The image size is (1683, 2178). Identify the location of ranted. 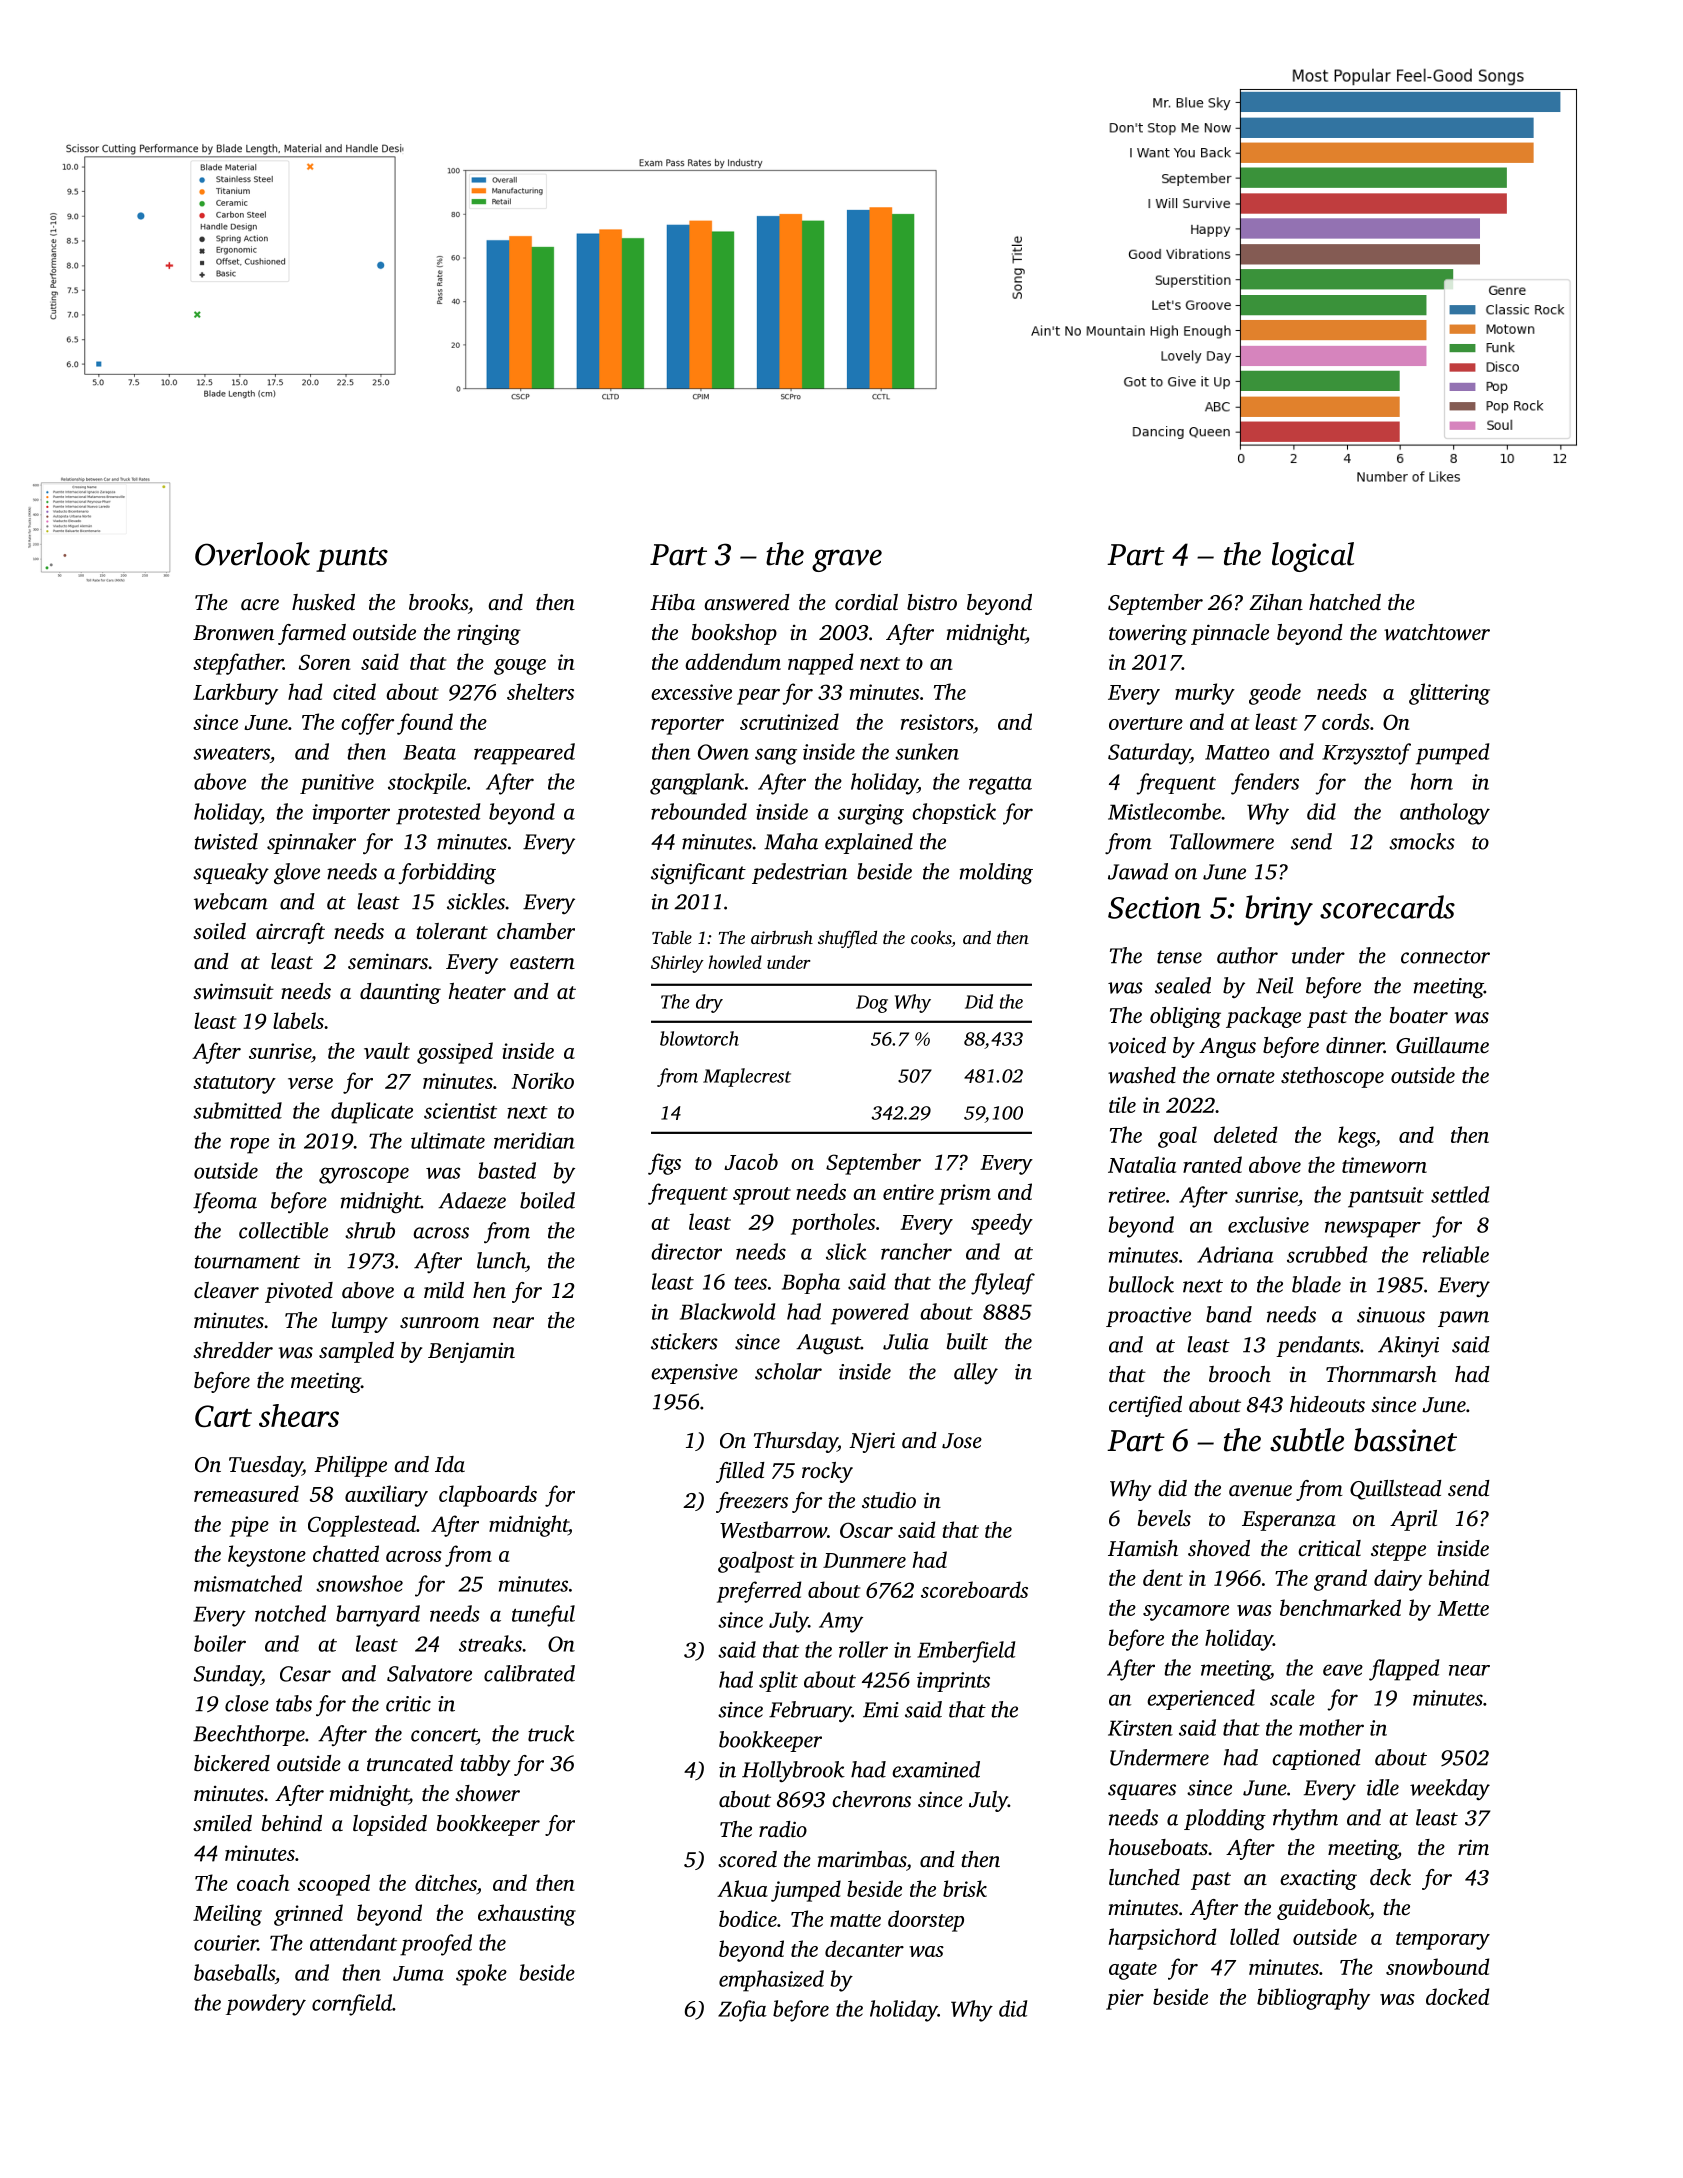
(1212, 1164).
